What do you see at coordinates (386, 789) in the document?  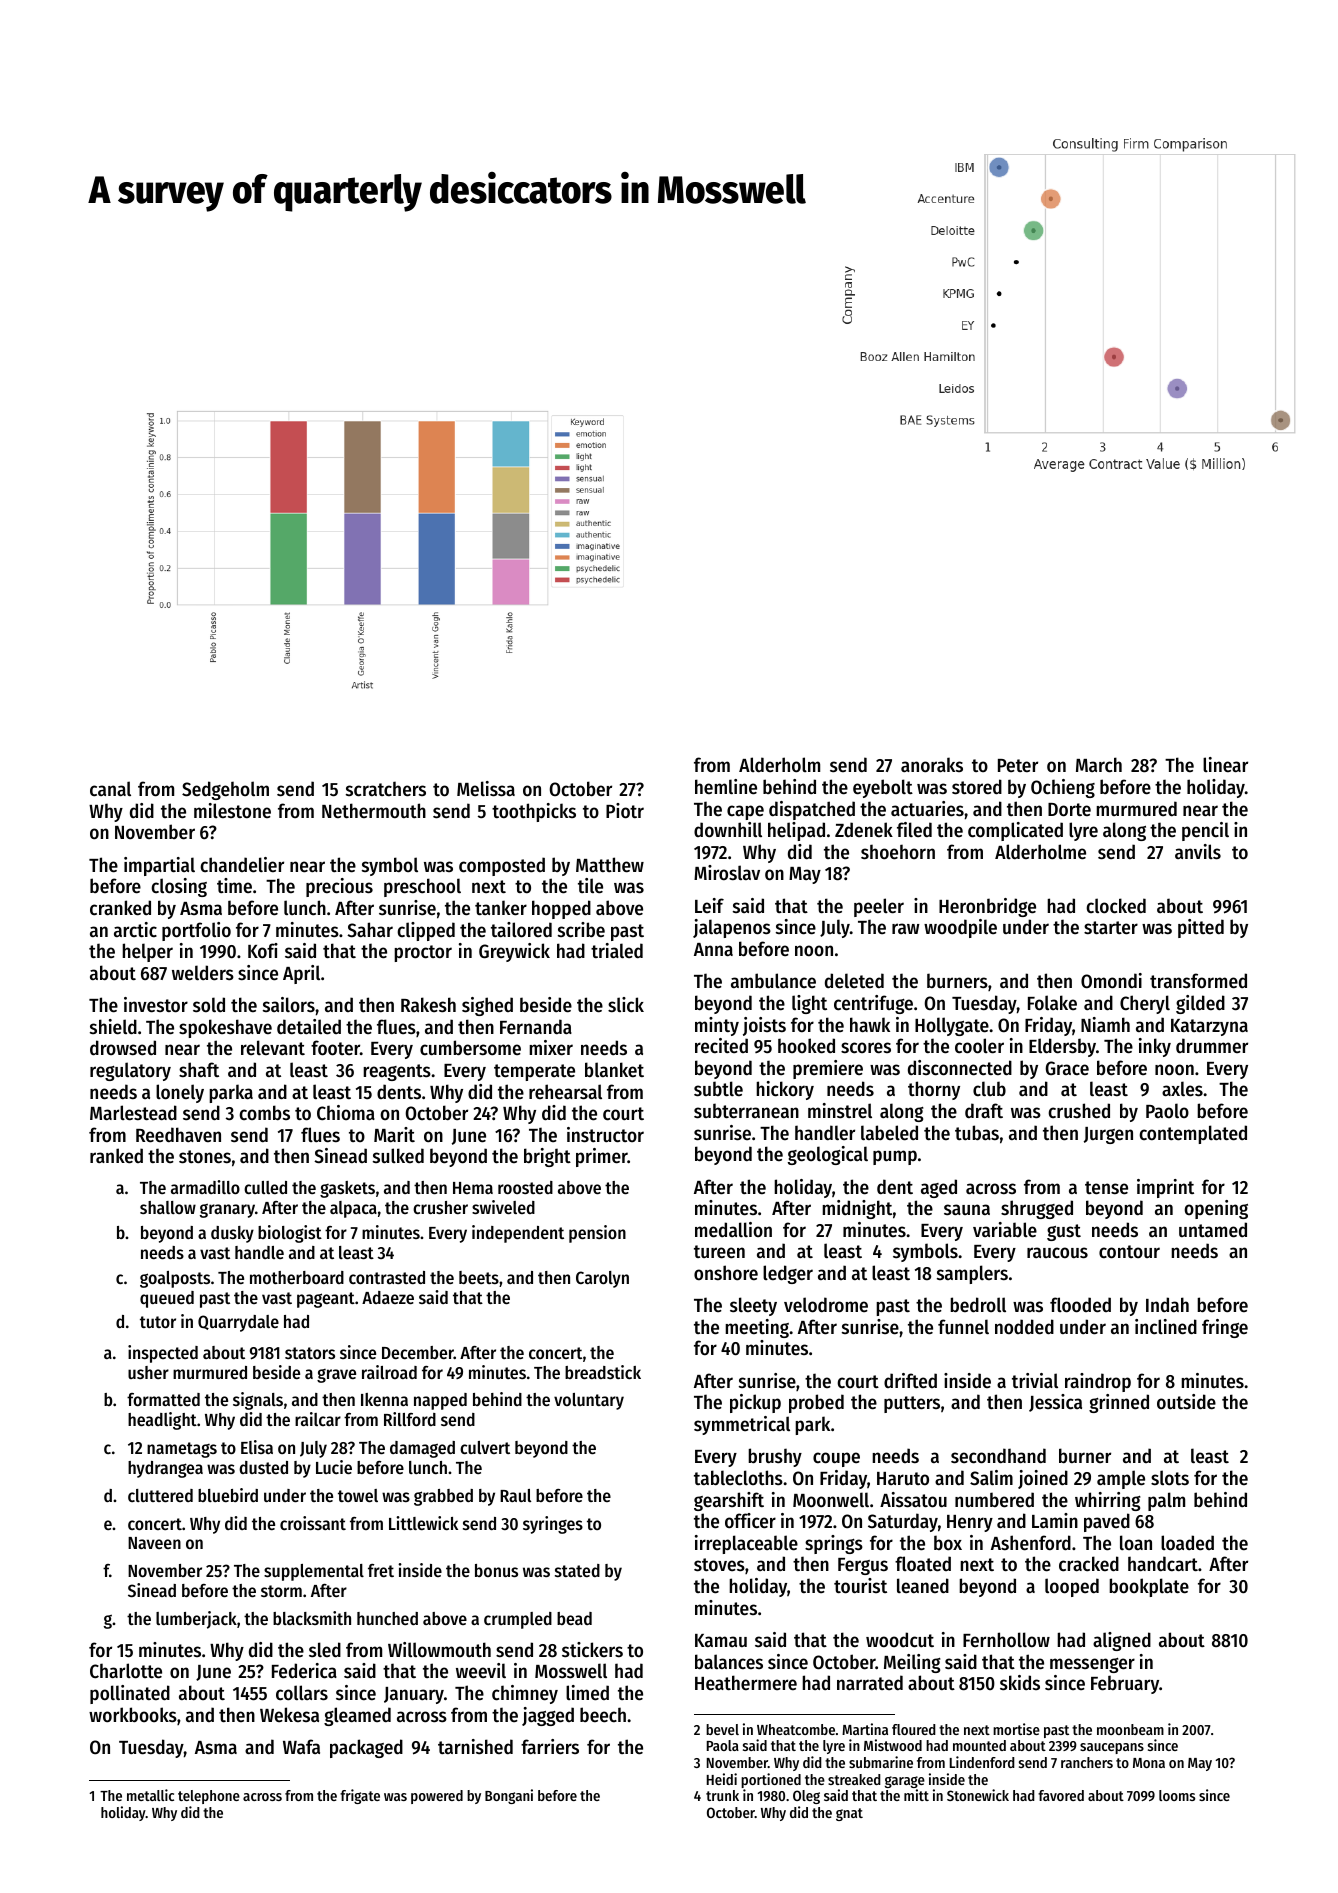 I see `scratchers` at bounding box center [386, 789].
